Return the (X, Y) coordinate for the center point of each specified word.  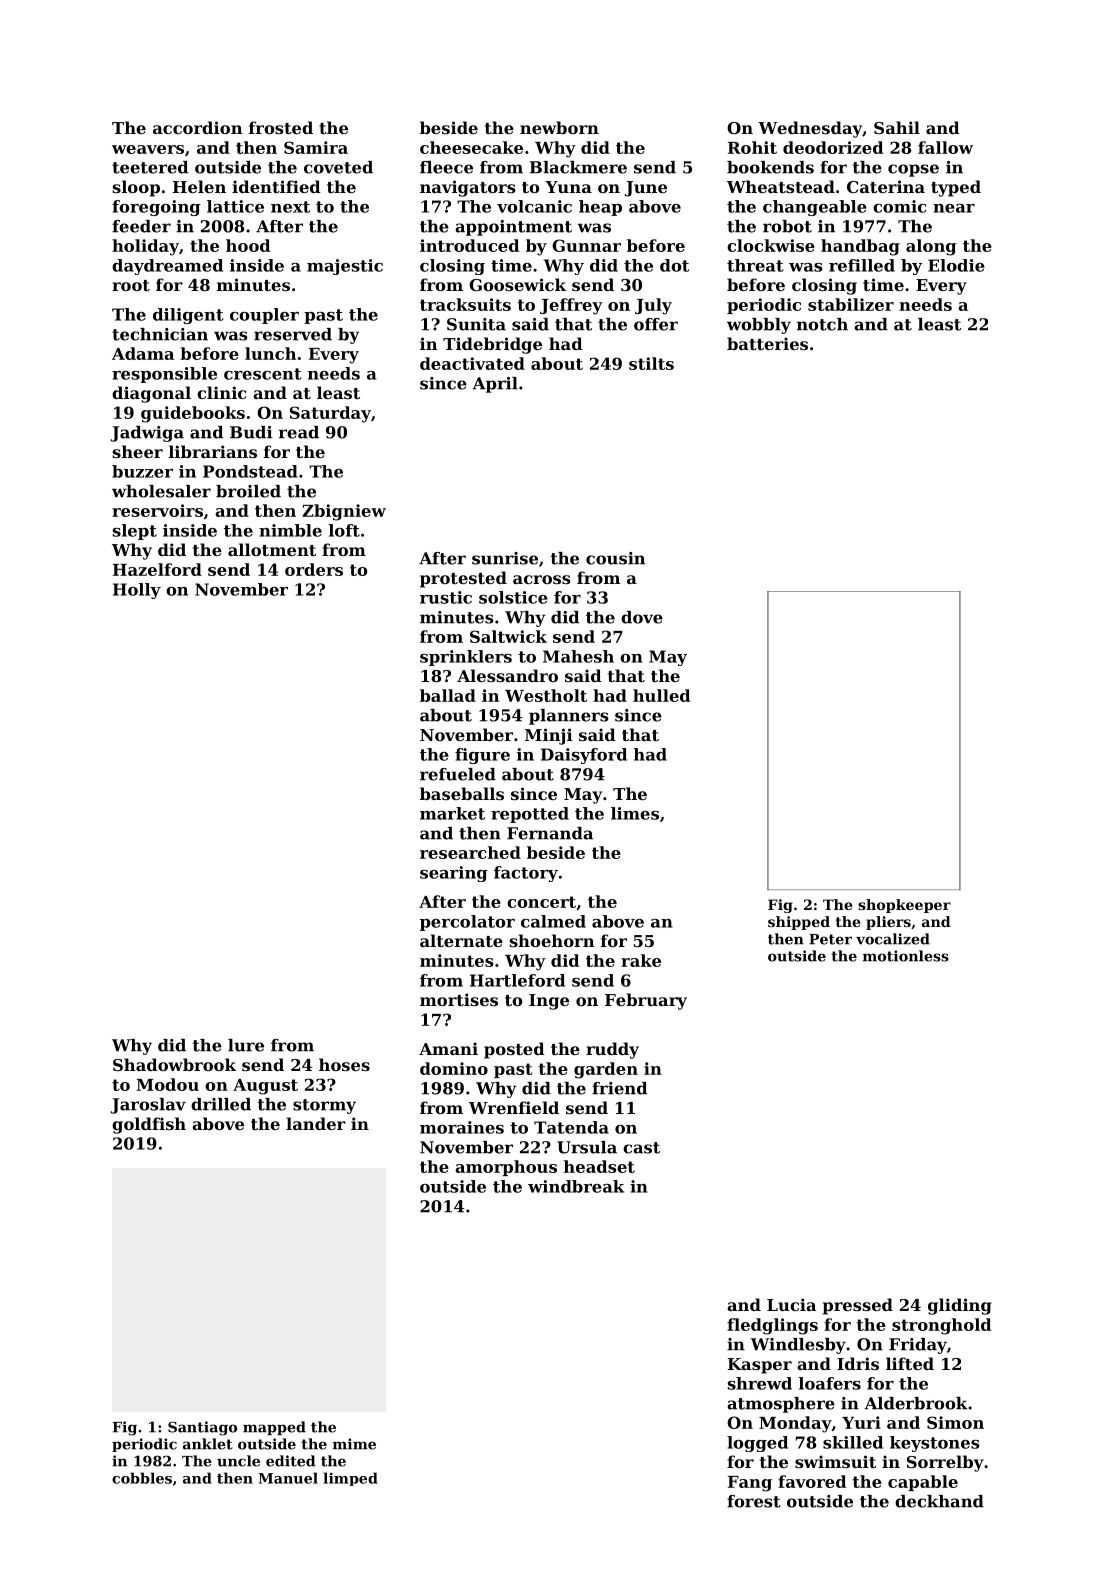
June (646, 189)
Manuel (288, 1478)
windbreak (576, 1186)
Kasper (760, 1366)
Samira (316, 147)
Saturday (330, 414)
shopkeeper (904, 906)
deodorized (833, 147)
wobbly (759, 326)
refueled (458, 774)
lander (316, 1123)
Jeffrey (571, 306)
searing (454, 874)
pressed (858, 1306)
